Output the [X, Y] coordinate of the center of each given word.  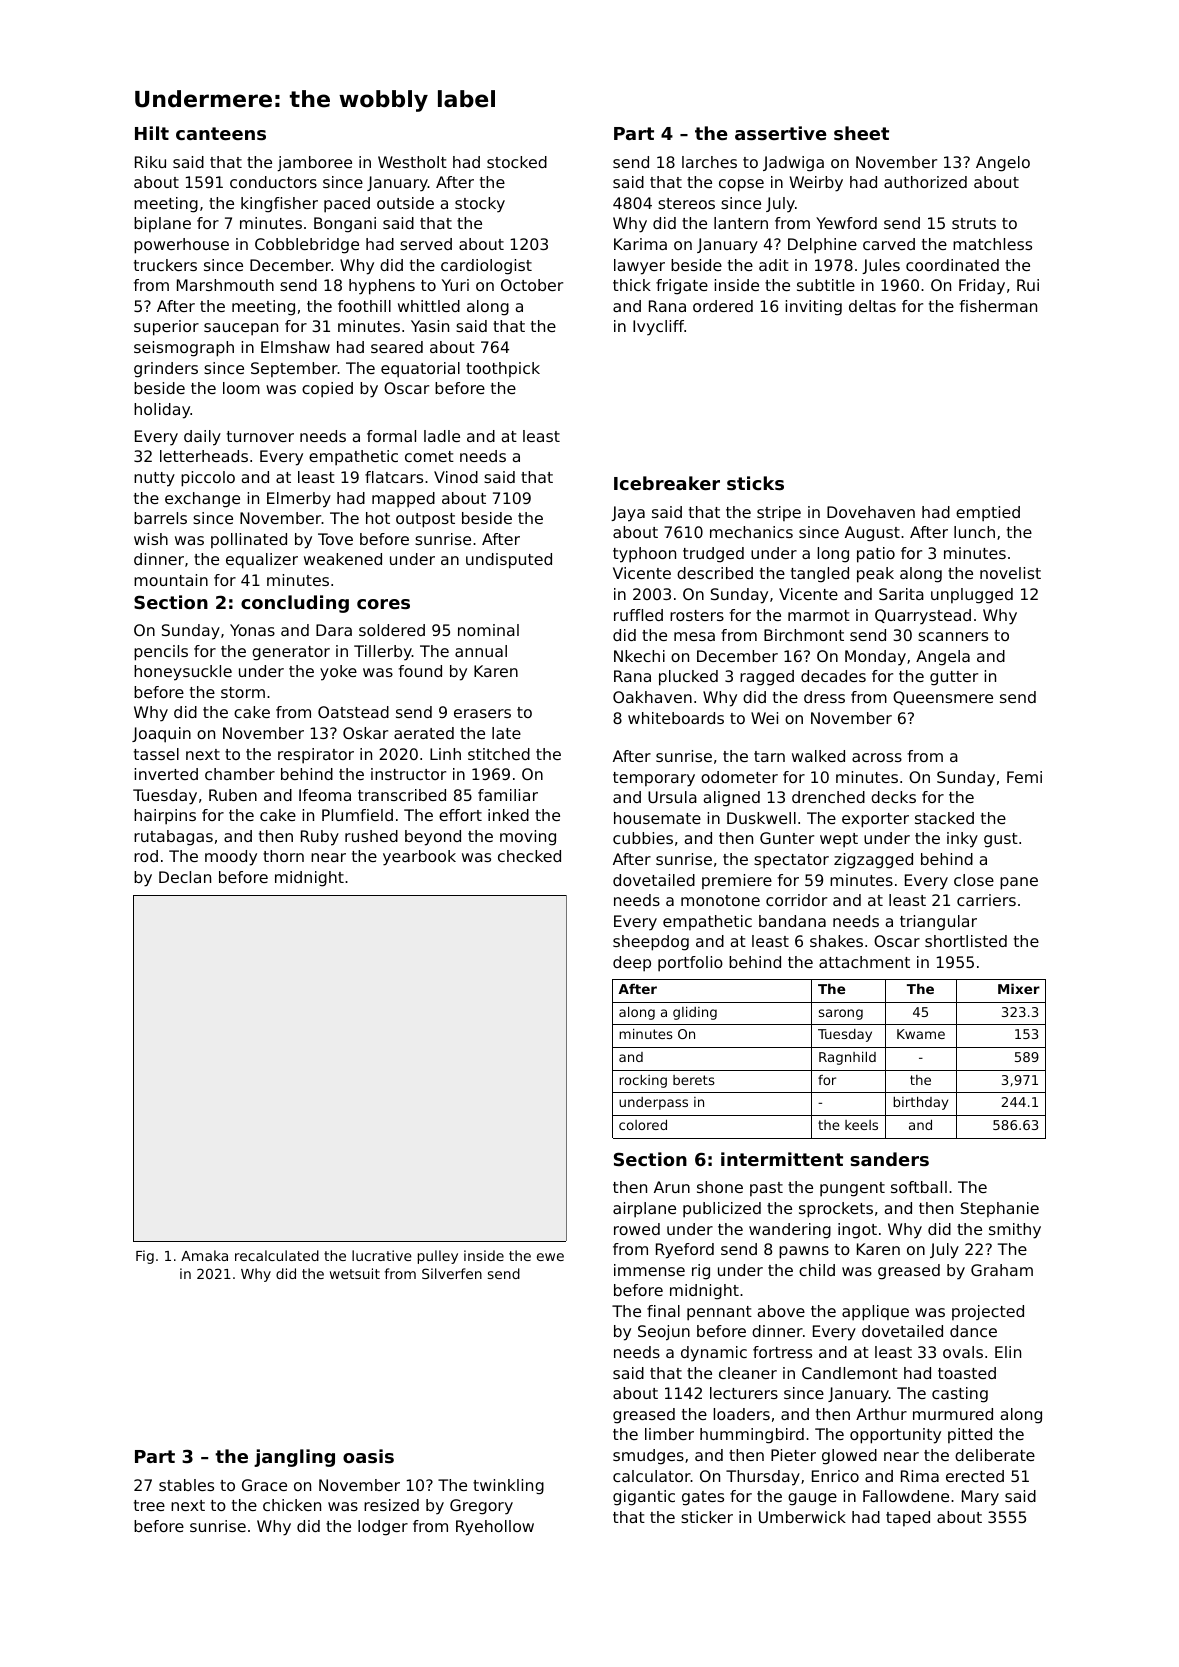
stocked [517, 162]
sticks [755, 483]
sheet [861, 133]
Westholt [412, 162]
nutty [154, 479]
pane [1019, 883]
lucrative [382, 1255]
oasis [368, 1456]
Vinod [456, 477]
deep [632, 964]
